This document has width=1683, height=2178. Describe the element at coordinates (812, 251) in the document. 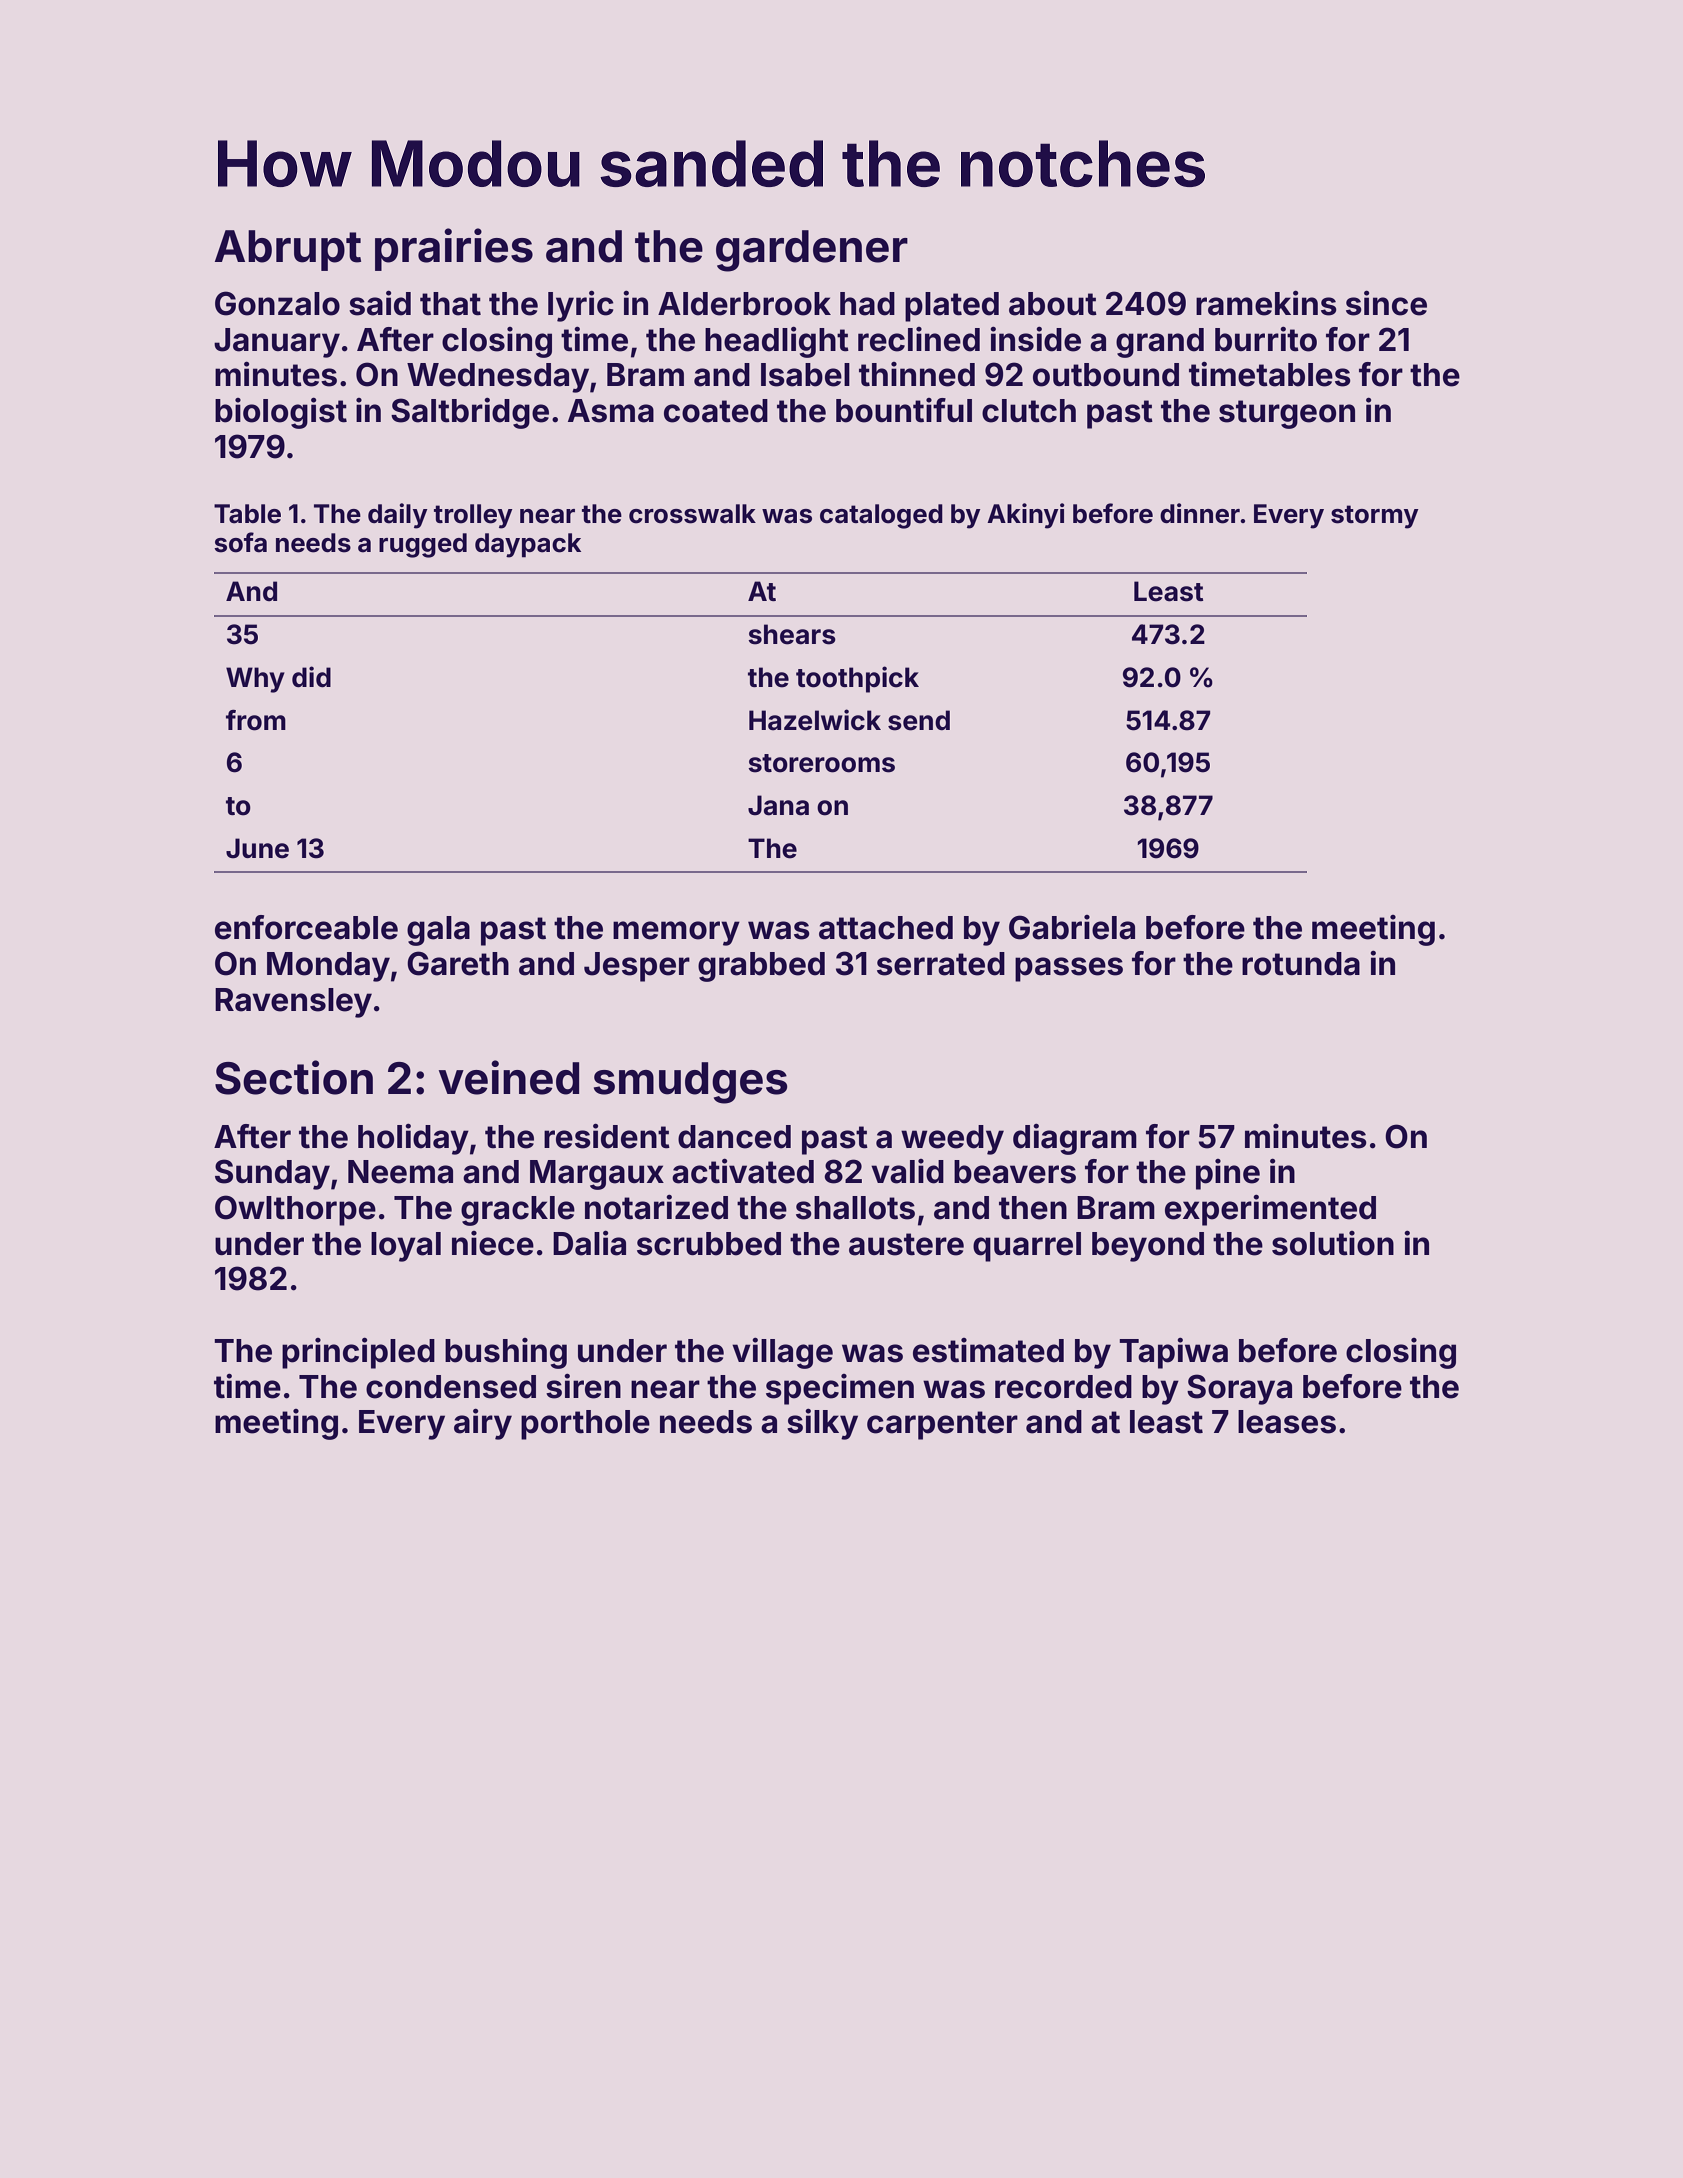

I see `gardener` at that location.
